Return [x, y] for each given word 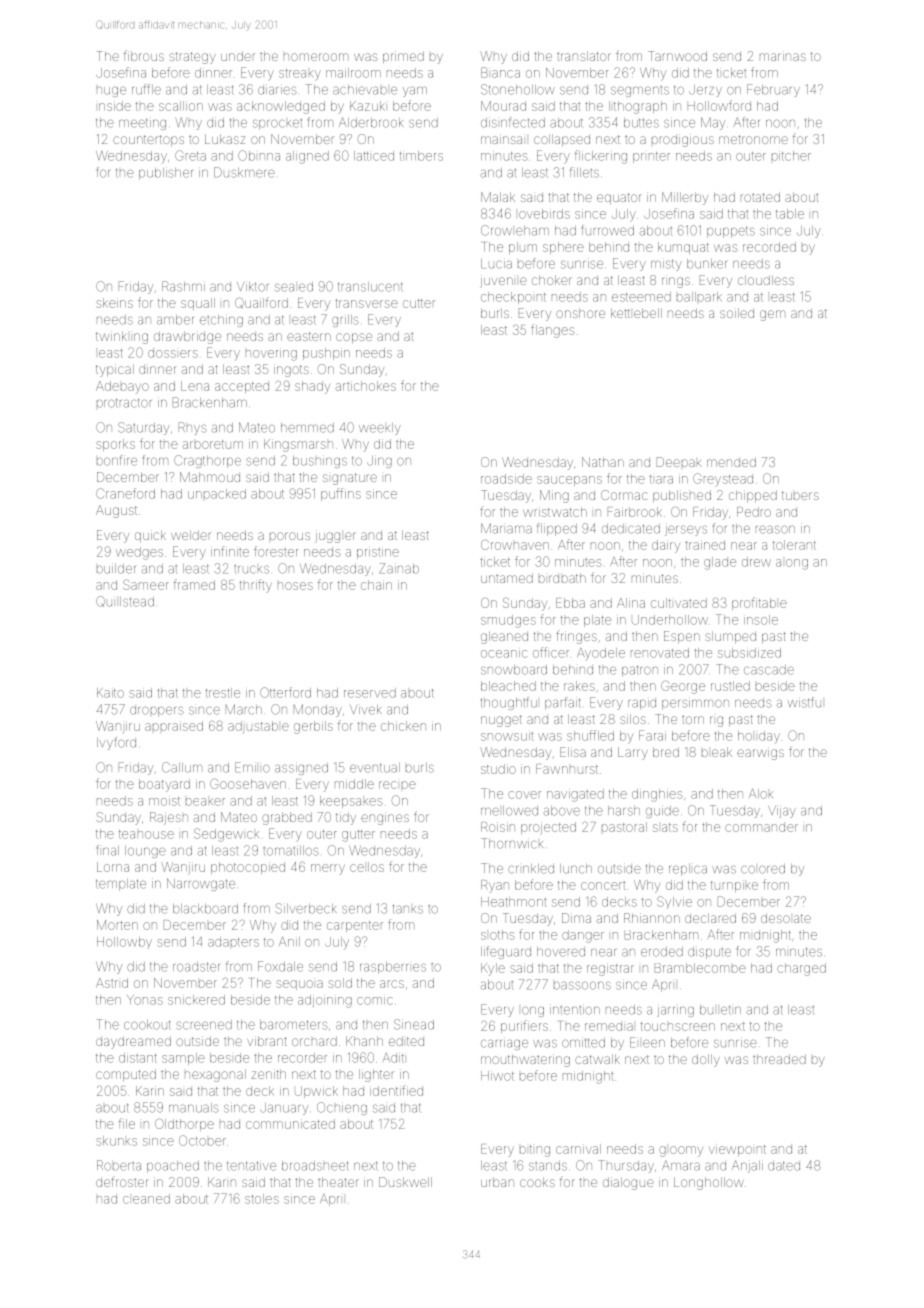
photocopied [248, 868]
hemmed [307, 428]
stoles [262, 1199]
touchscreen [678, 1026]
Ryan [495, 886]
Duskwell [405, 1182]
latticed [374, 156]
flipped [557, 529]
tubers [800, 495]
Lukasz [225, 139]
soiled [737, 313]
